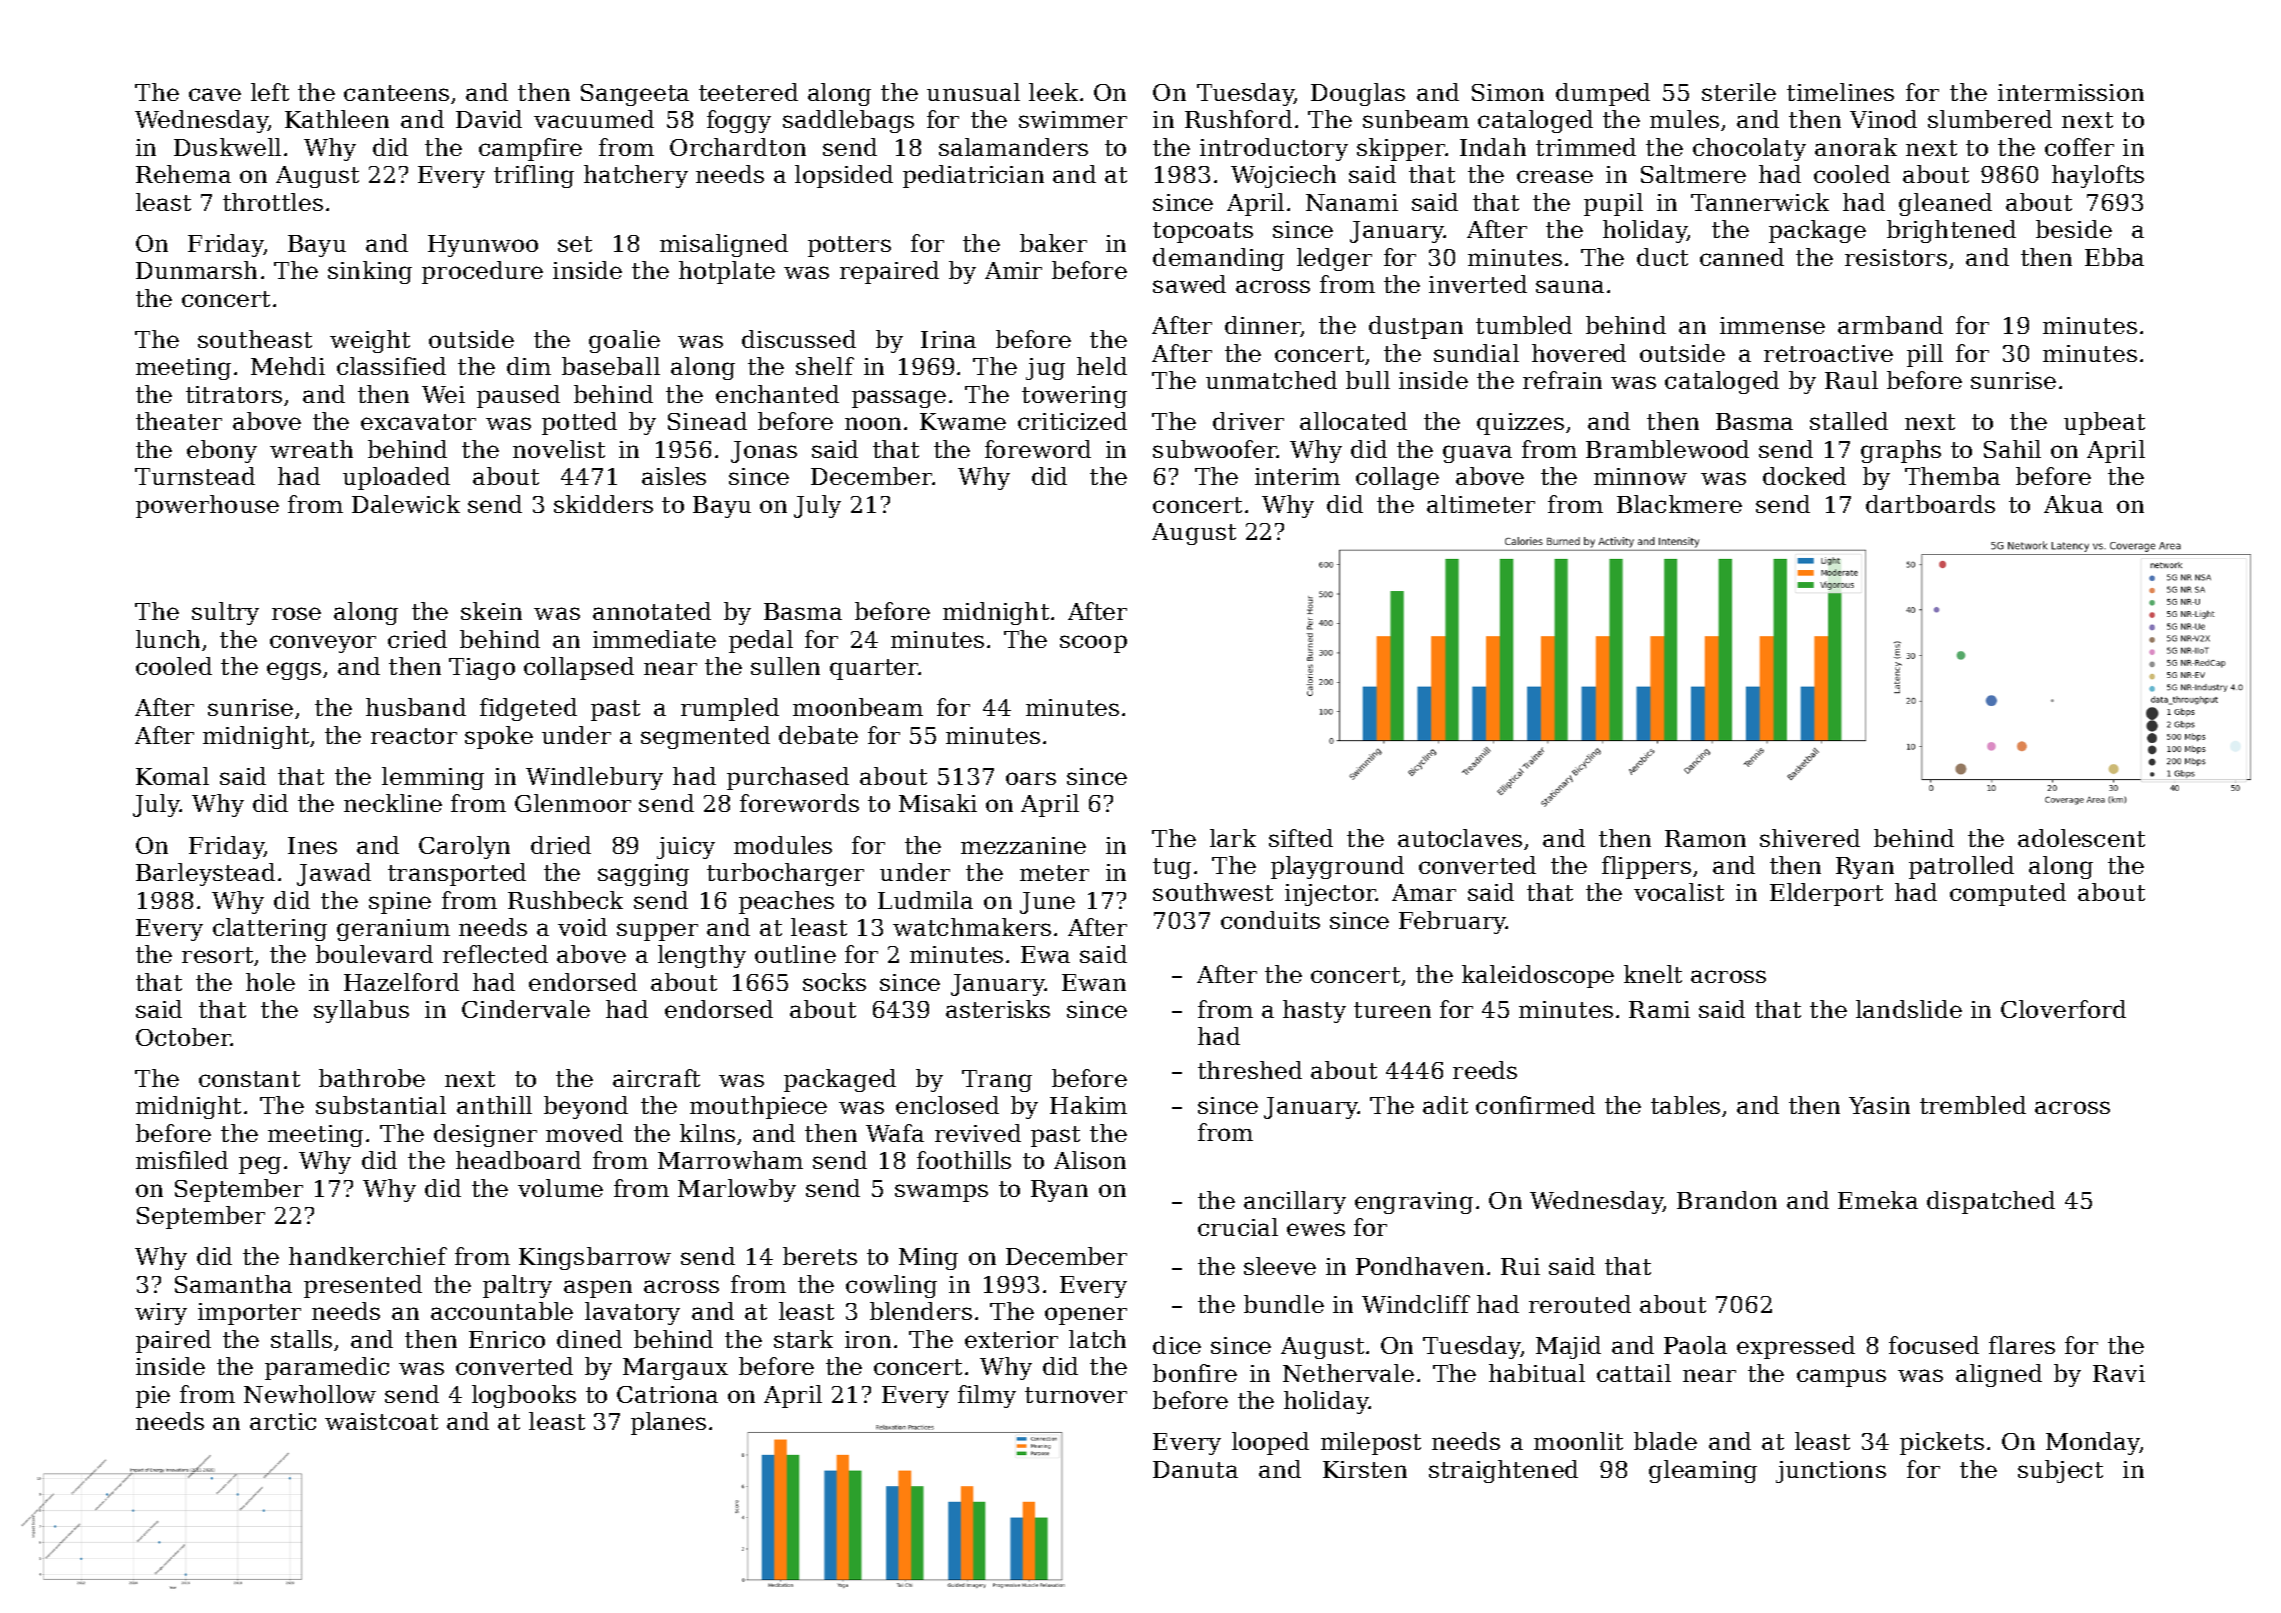  I want to click on Kirsten, so click(1365, 1469).
